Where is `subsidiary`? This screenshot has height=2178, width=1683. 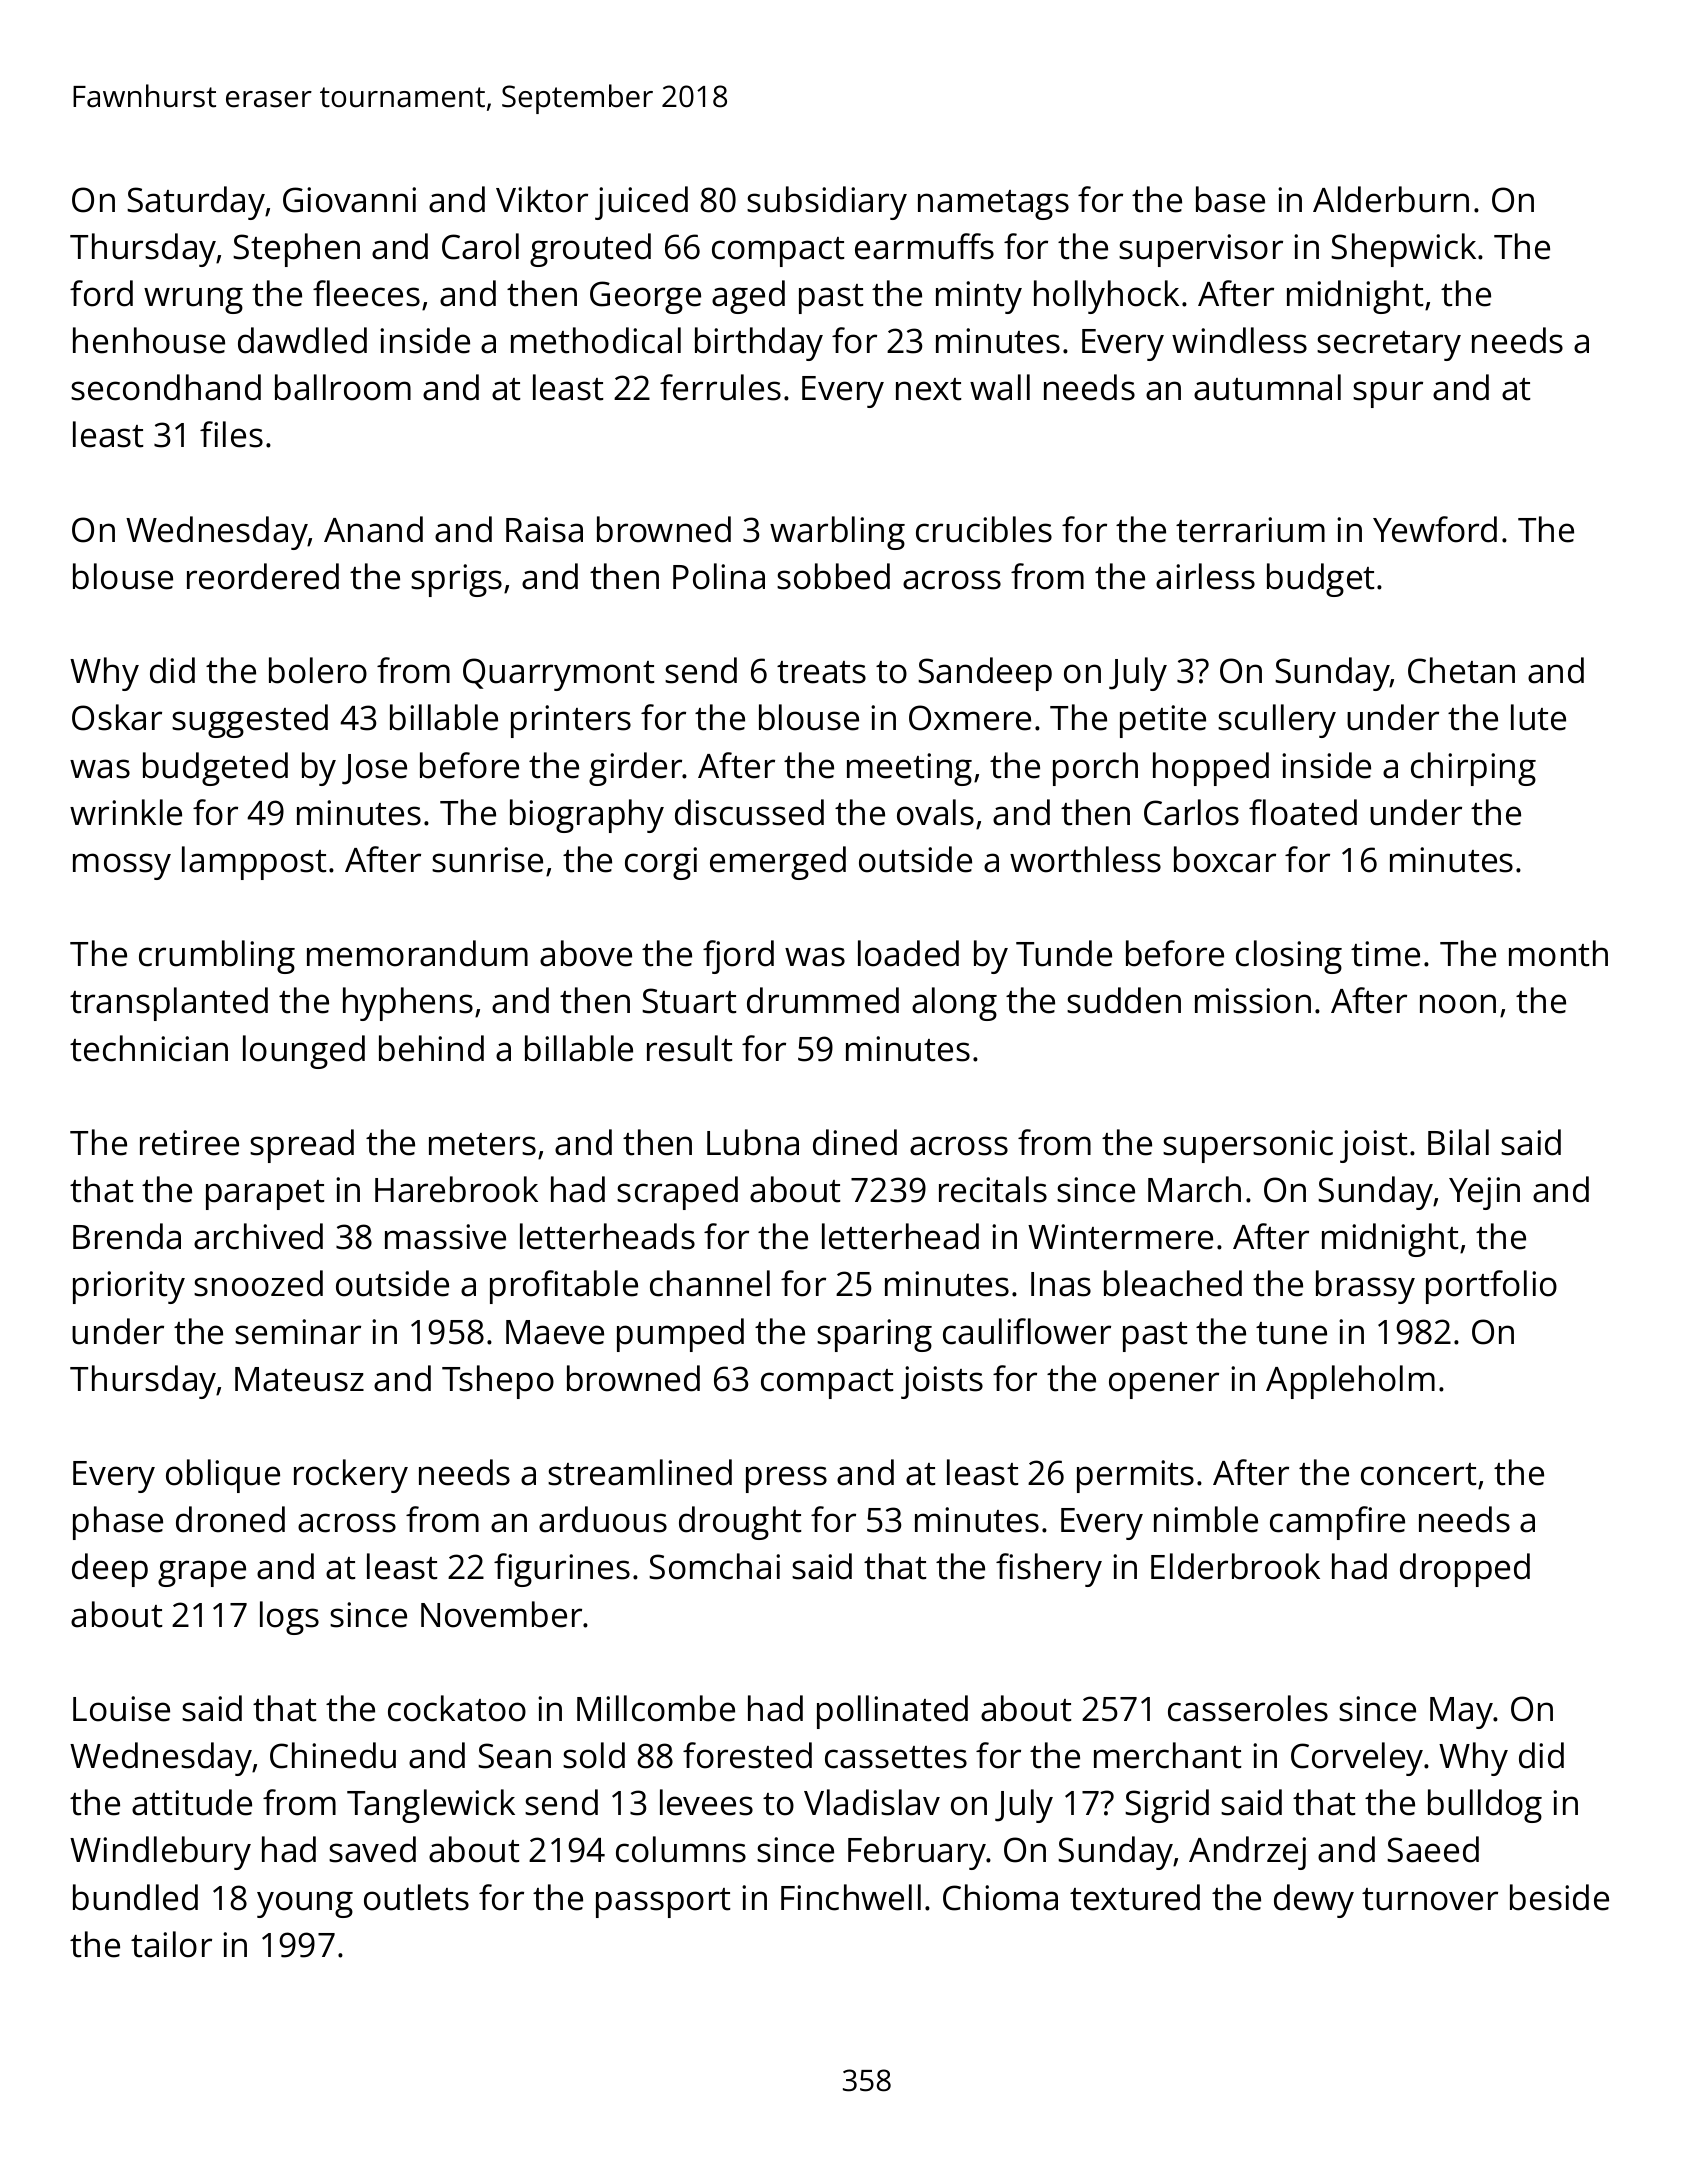
subsidiary is located at coordinates (827, 203).
